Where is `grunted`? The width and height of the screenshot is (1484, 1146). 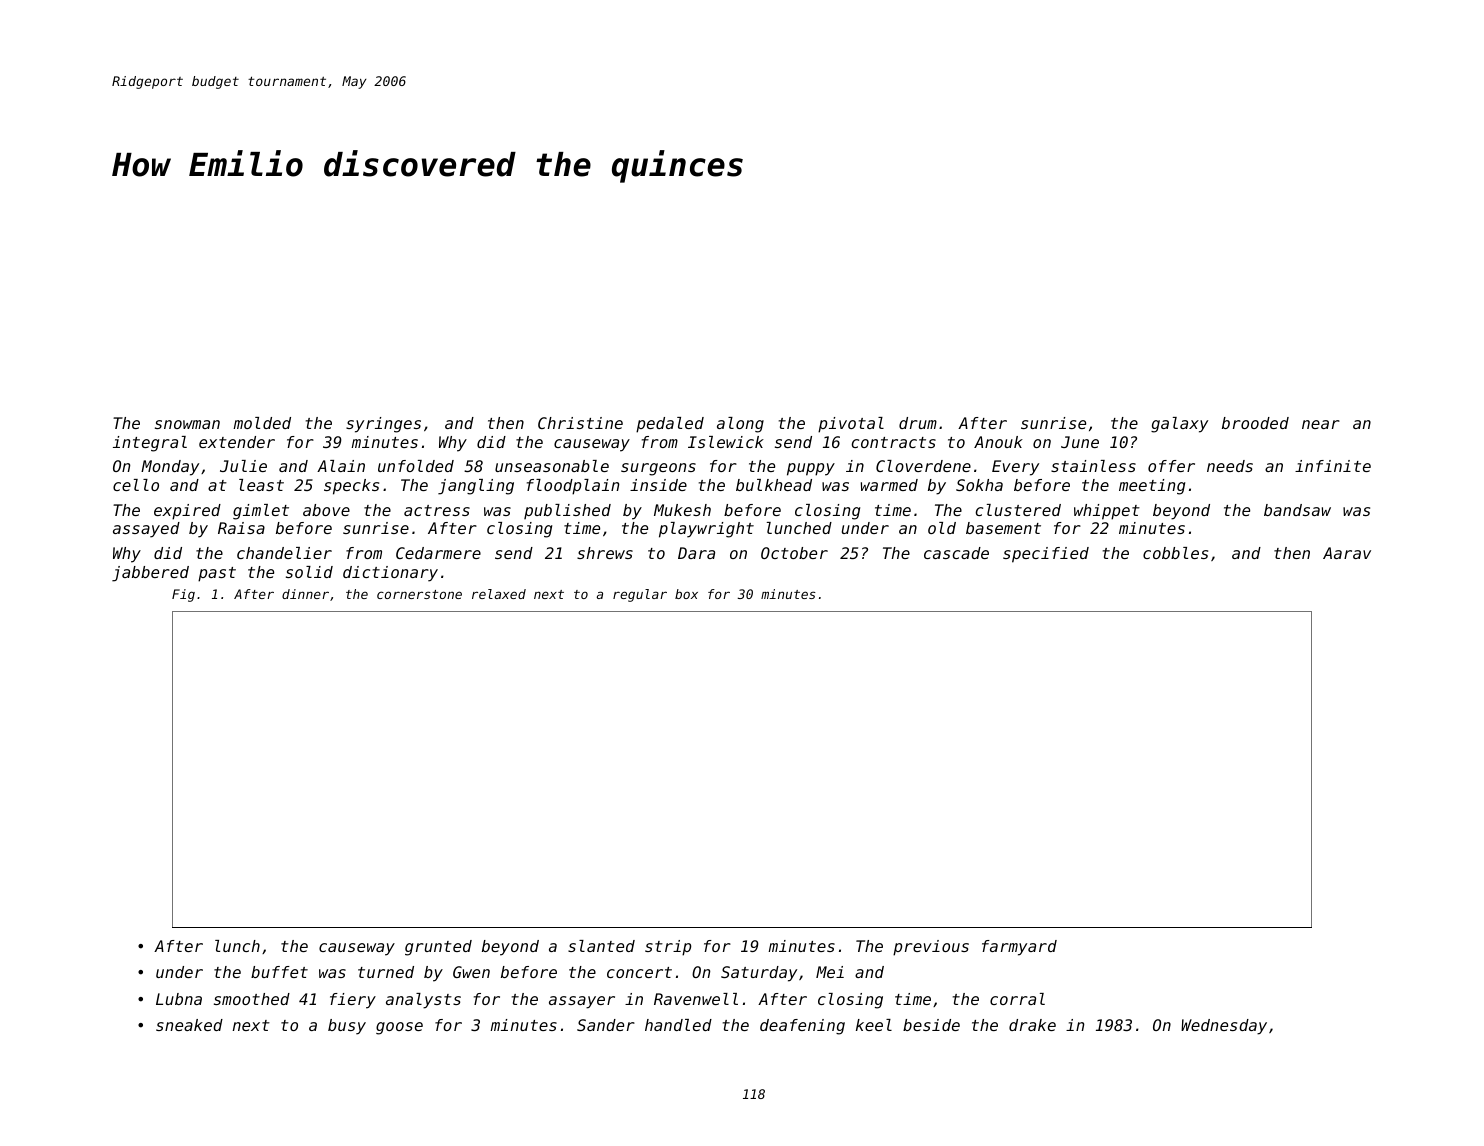 grunted is located at coordinates (438, 948).
